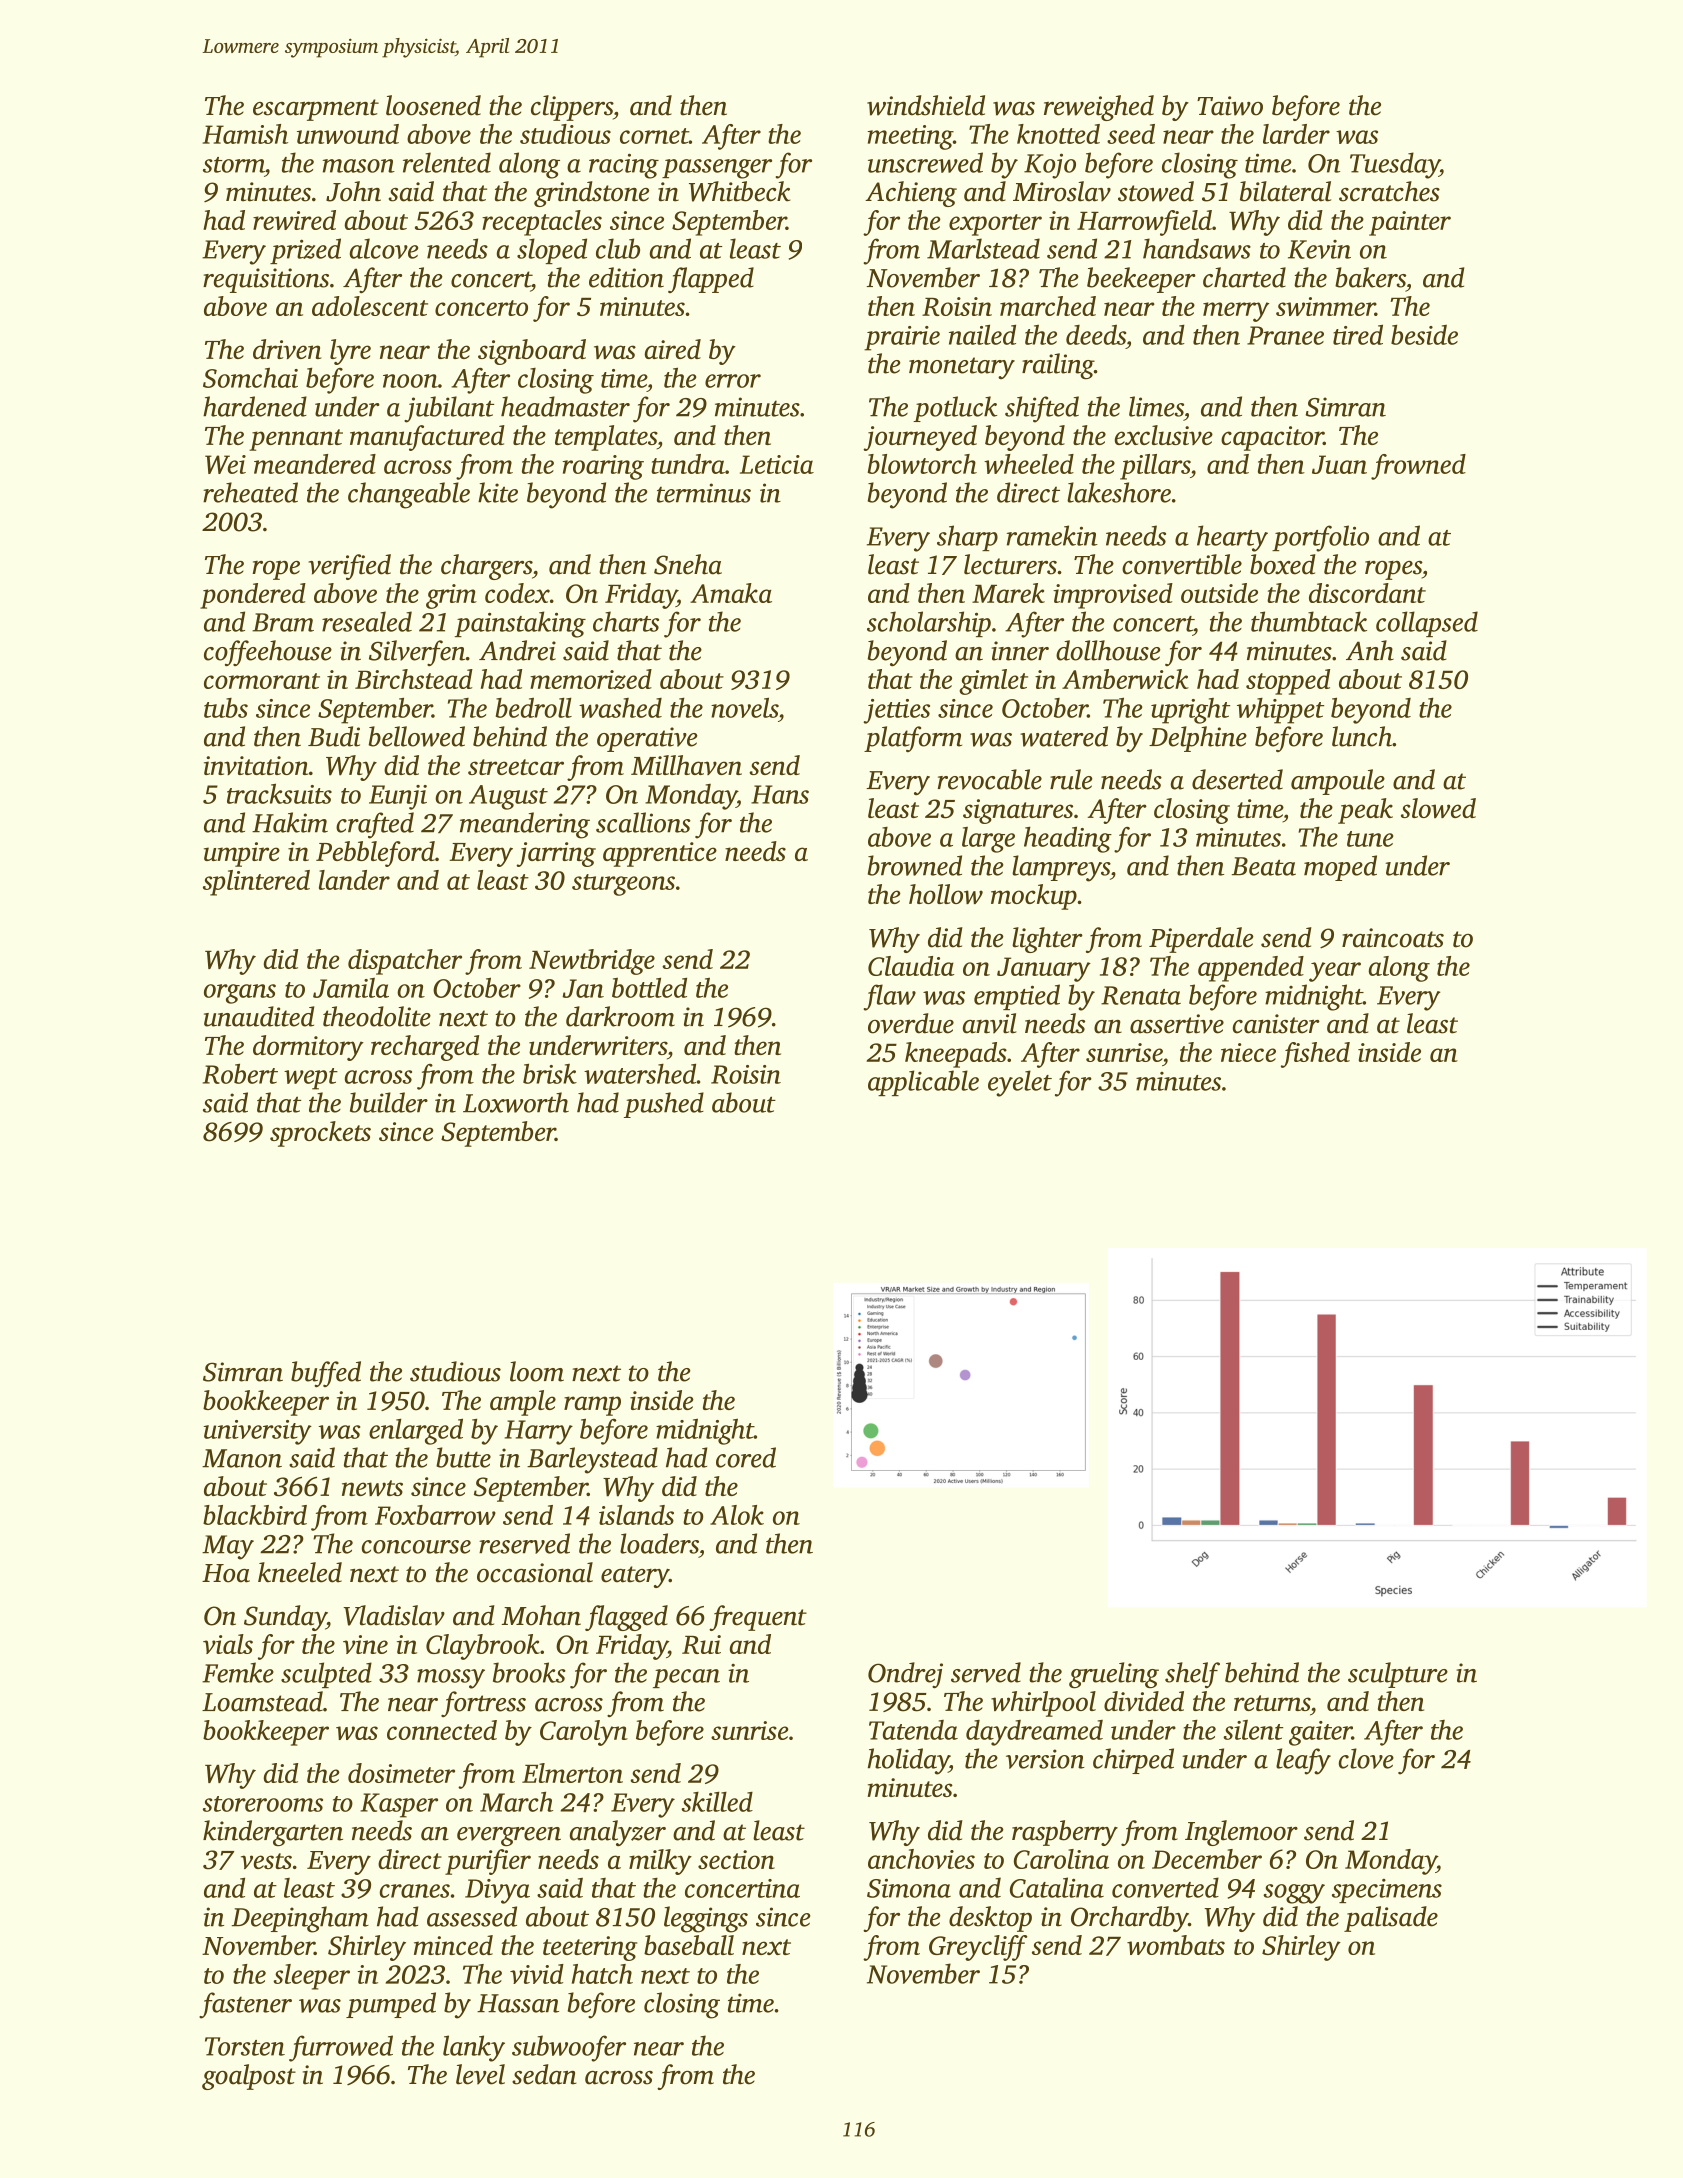  Describe the element at coordinates (1176, 1945) in the screenshot. I see `wombats` at that location.
